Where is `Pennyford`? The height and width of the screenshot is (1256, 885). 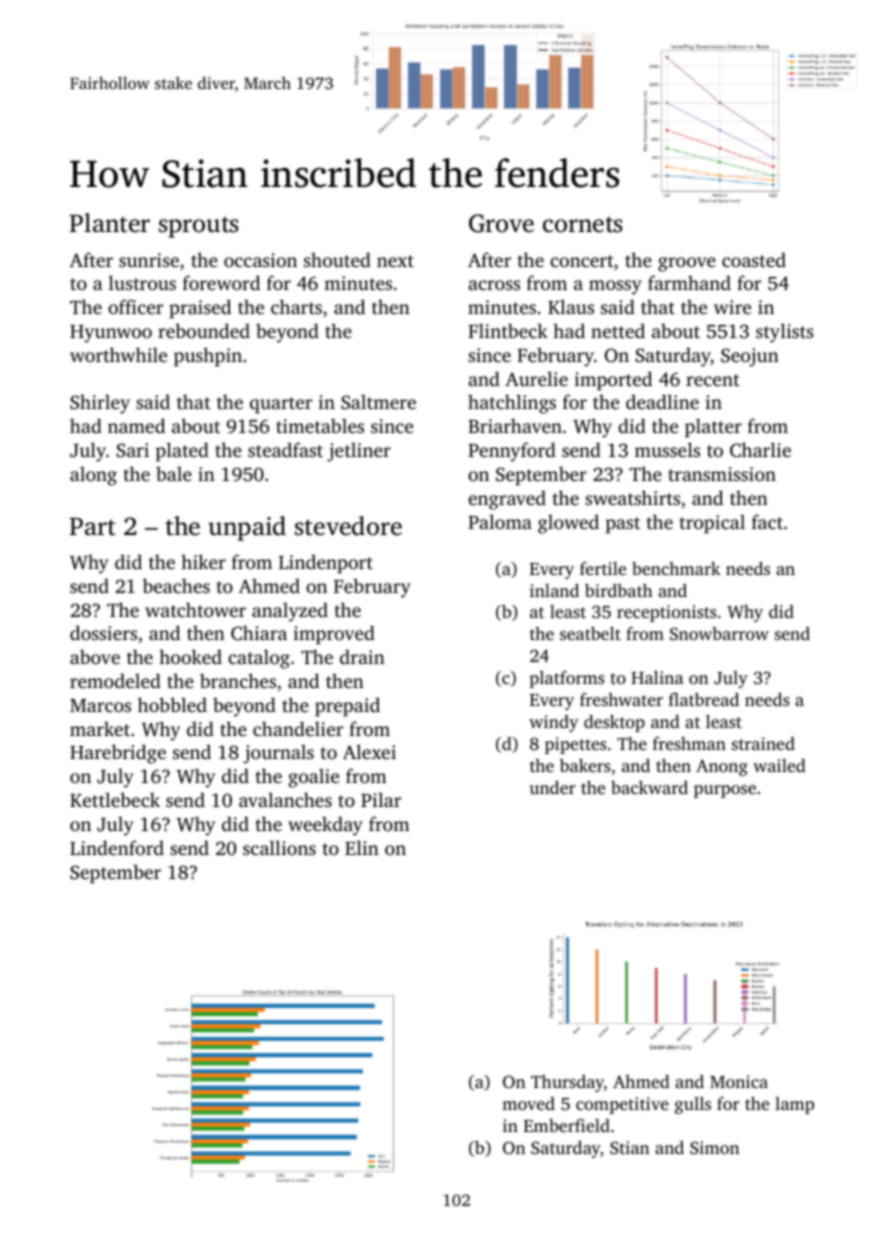
Pennyford is located at coordinates (512, 452).
